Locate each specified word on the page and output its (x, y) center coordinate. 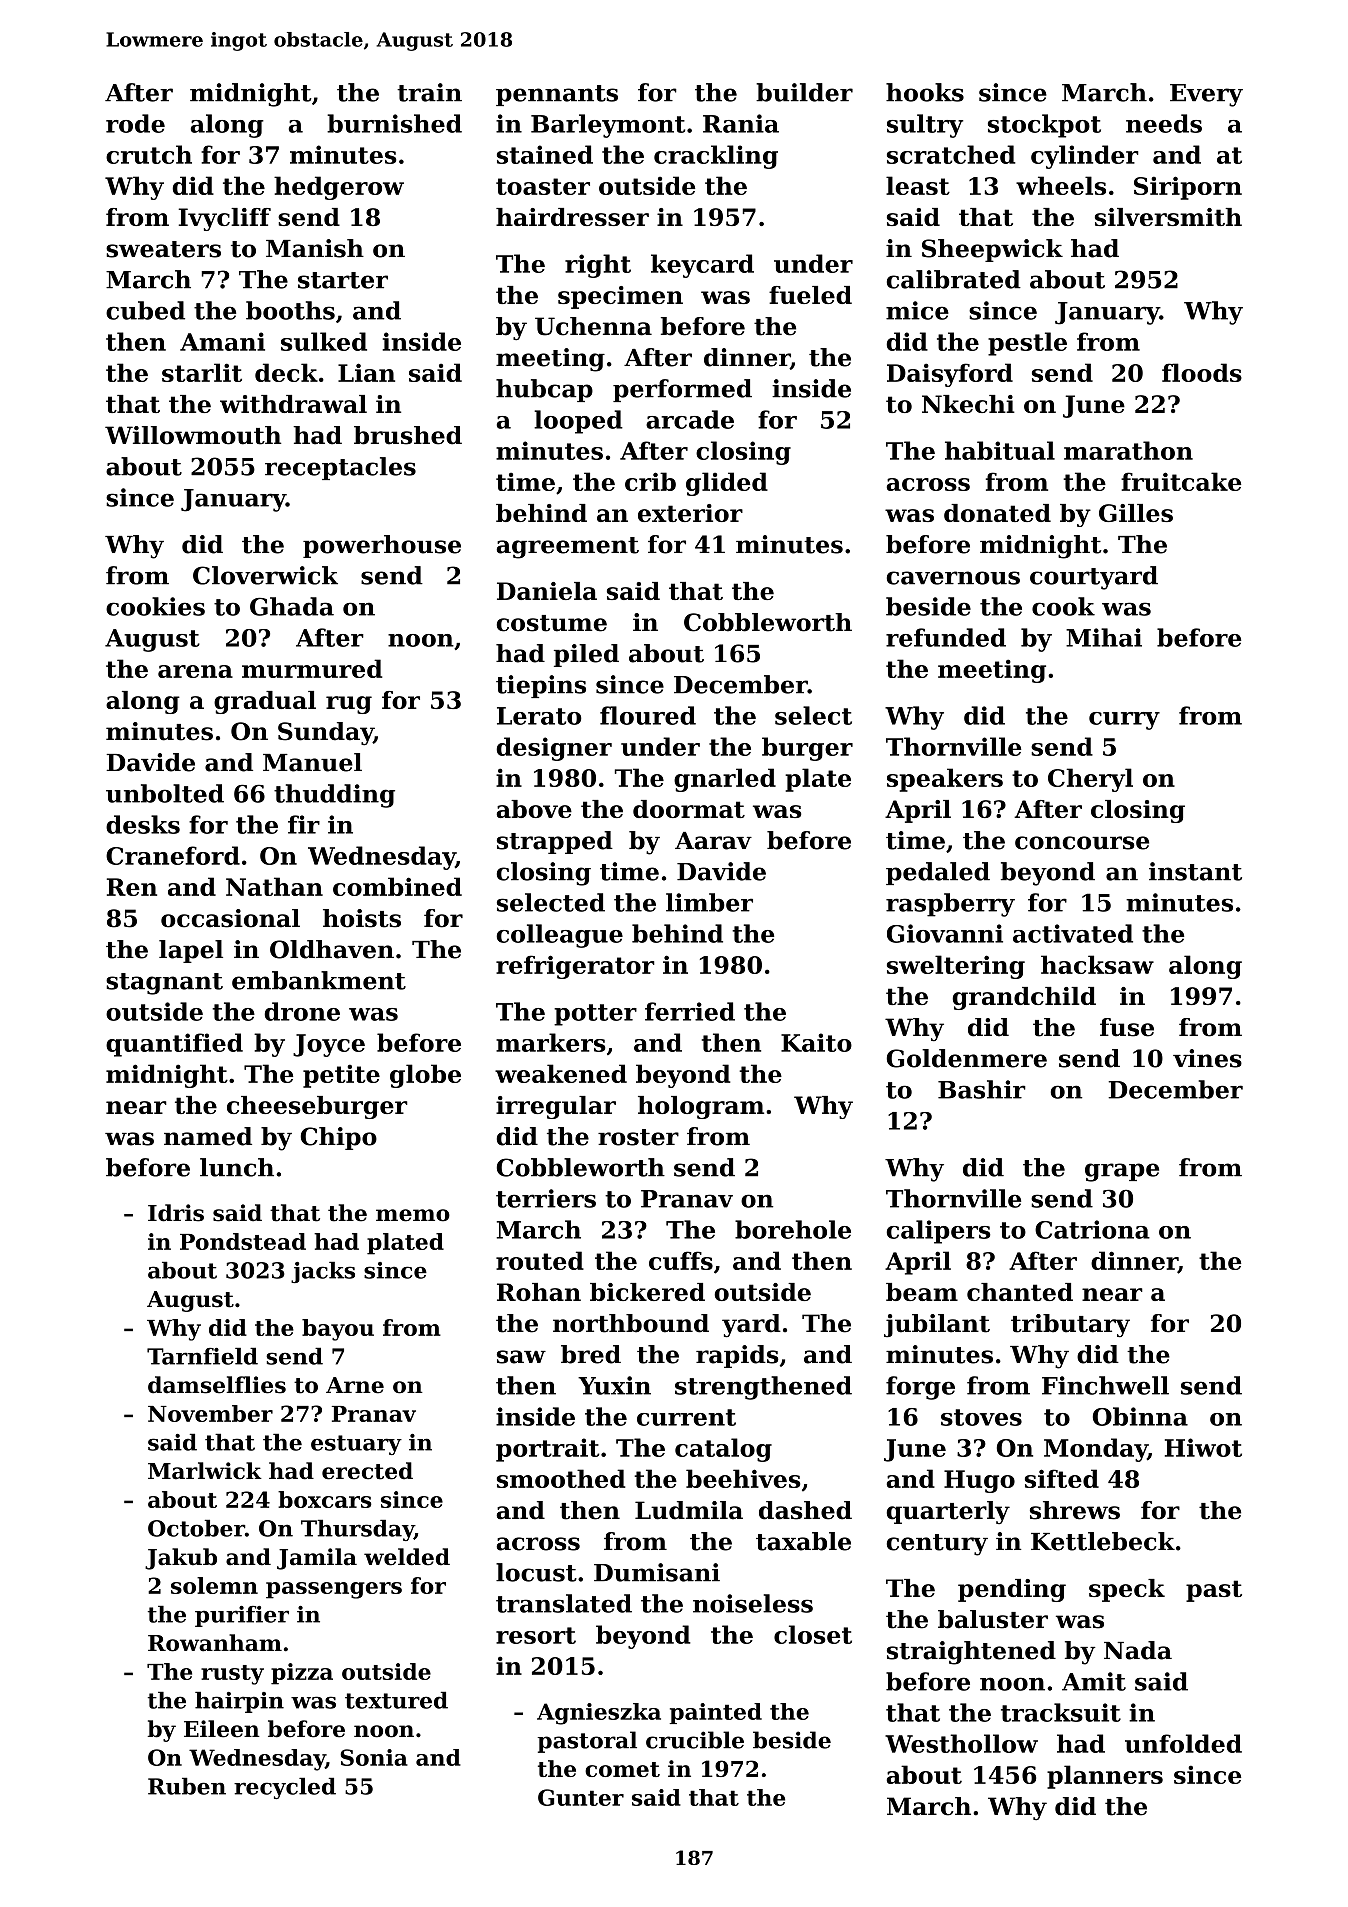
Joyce (329, 1045)
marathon (1128, 450)
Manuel (312, 762)
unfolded (1183, 1743)
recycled (285, 1788)
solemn (214, 1585)
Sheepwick (992, 250)
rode (135, 123)
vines (1207, 1058)
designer (554, 749)
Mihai (1104, 637)
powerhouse (382, 546)
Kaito (816, 1042)
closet (813, 1634)
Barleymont (608, 126)
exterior (690, 513)
